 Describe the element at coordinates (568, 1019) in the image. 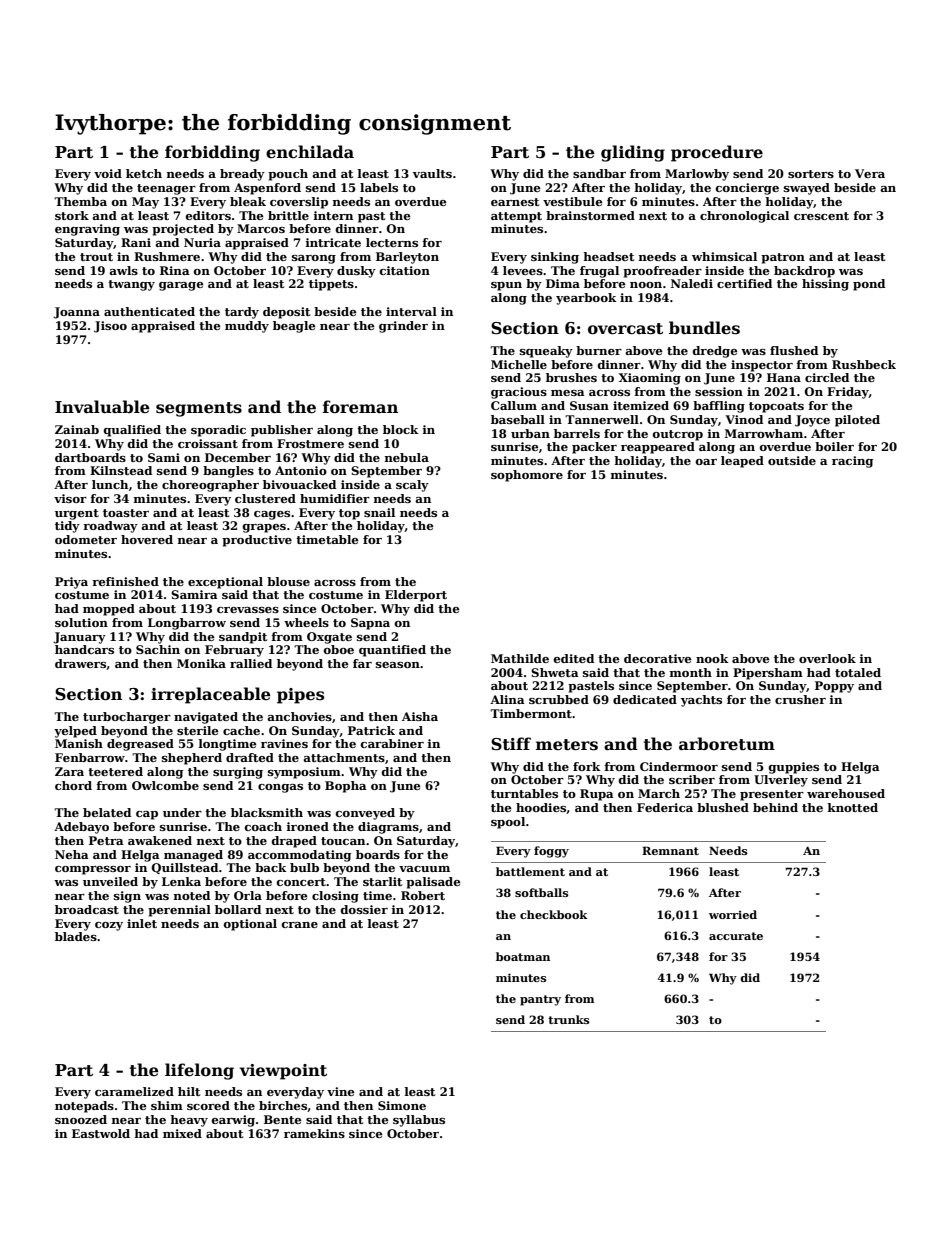

I see `trunks` at that location.
